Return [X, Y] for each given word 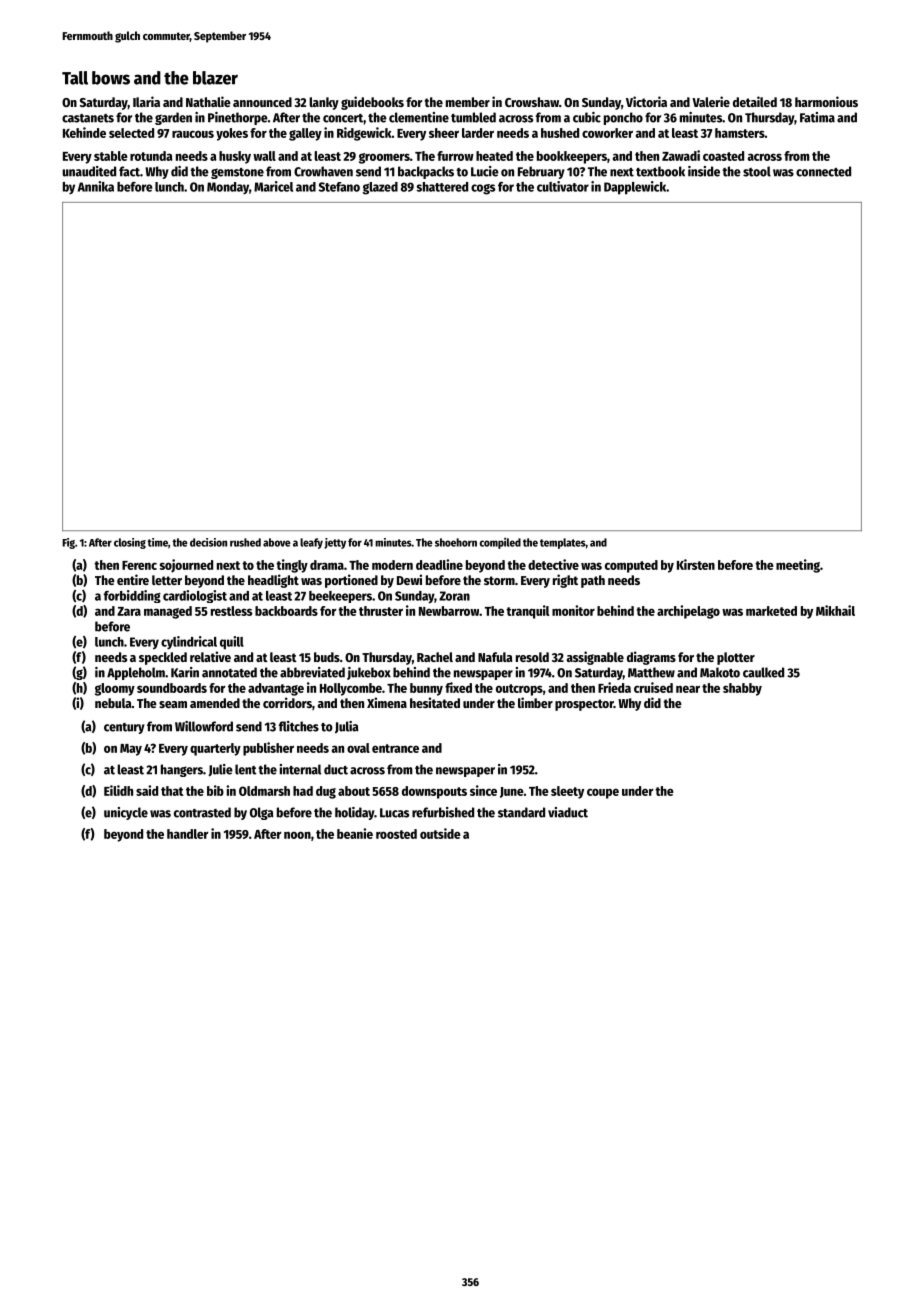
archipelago [688, 612]
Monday [228, 188]
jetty [335, 543]
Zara [129, 611]
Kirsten [696, 564]
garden [173, 118]
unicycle [126, 813]
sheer [444, 133]
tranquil [527, 612]
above [277, 542]
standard [521, 812]
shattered [442, 187]
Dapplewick [635, 188]
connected [823, 171]
